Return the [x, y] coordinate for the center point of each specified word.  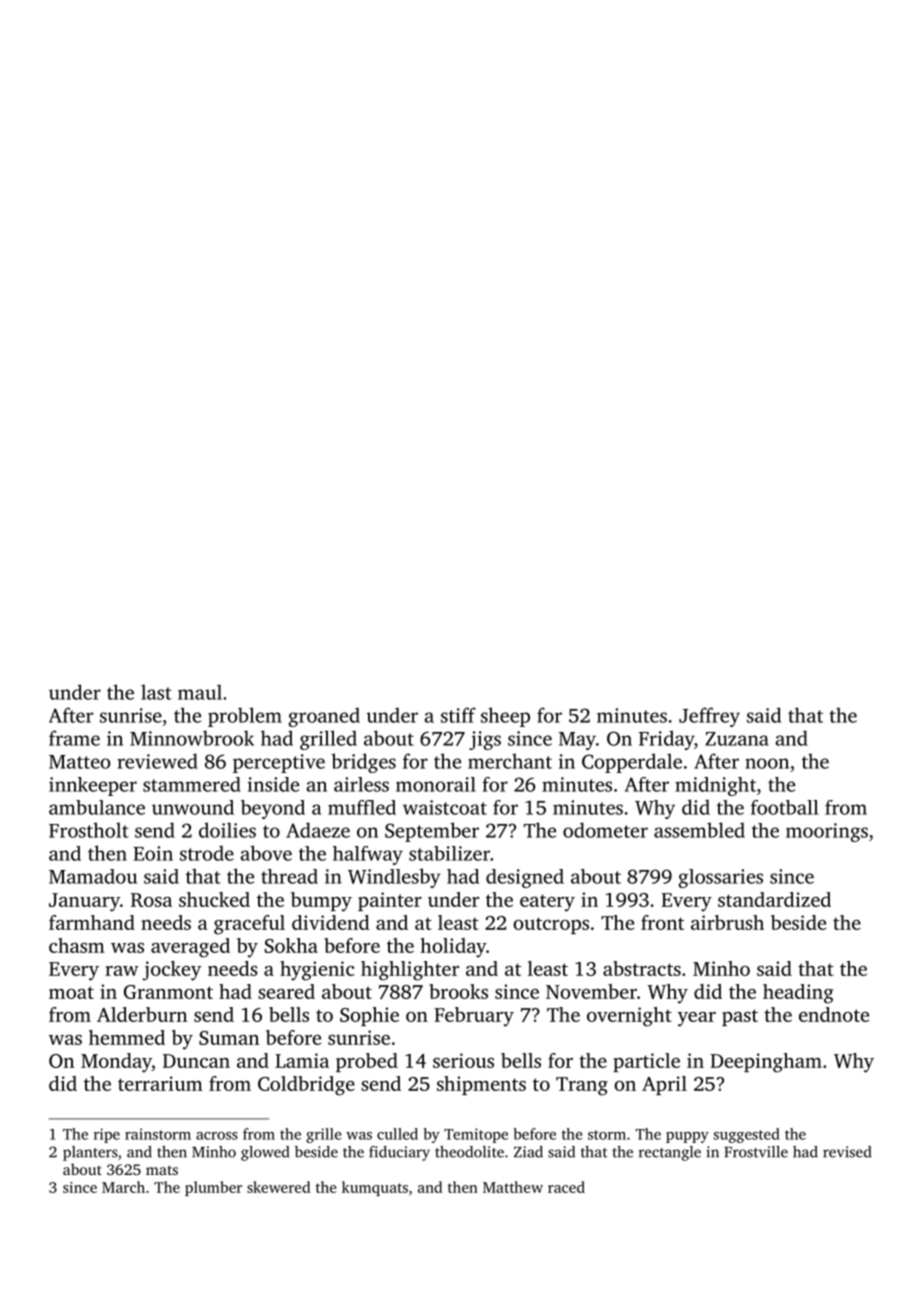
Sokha [291, 945]
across [217, 1136]
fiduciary [399, 1153]
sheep [505, 717]
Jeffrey [709, 717]
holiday [453, 948]
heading [798, 994]
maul [200, 692]
